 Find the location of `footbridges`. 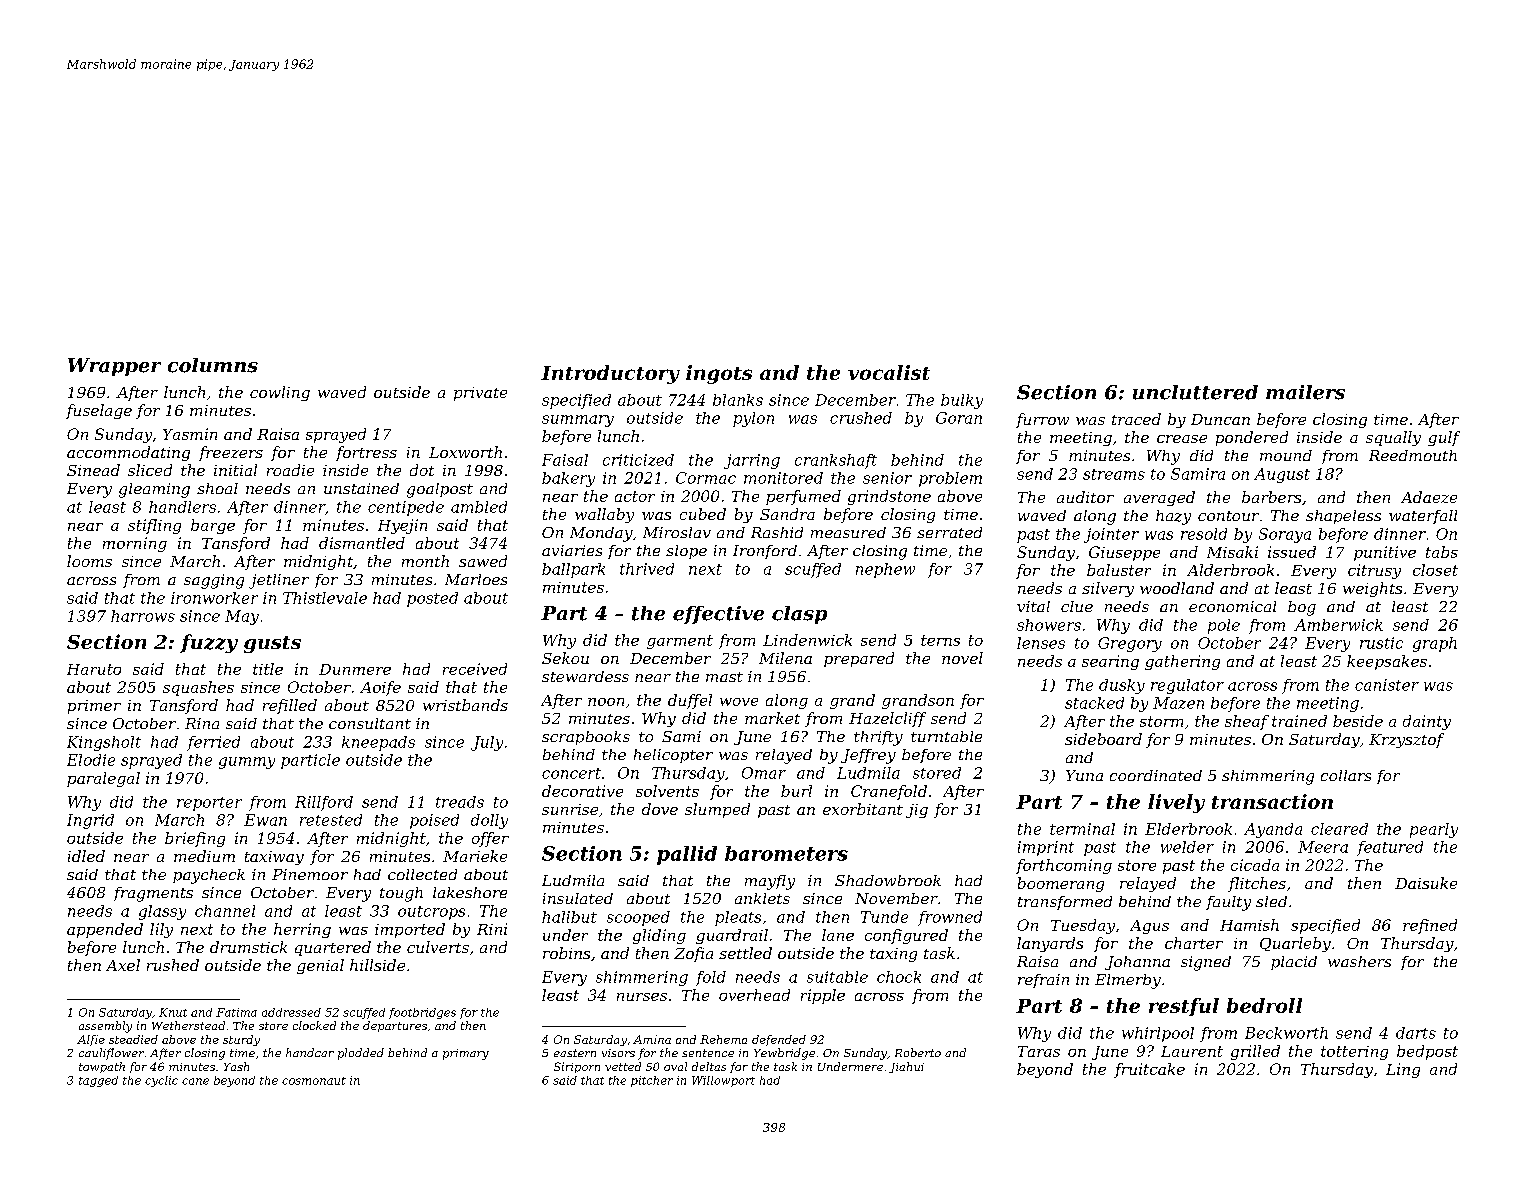

footbridges is located at coordinates (422, 1013).
